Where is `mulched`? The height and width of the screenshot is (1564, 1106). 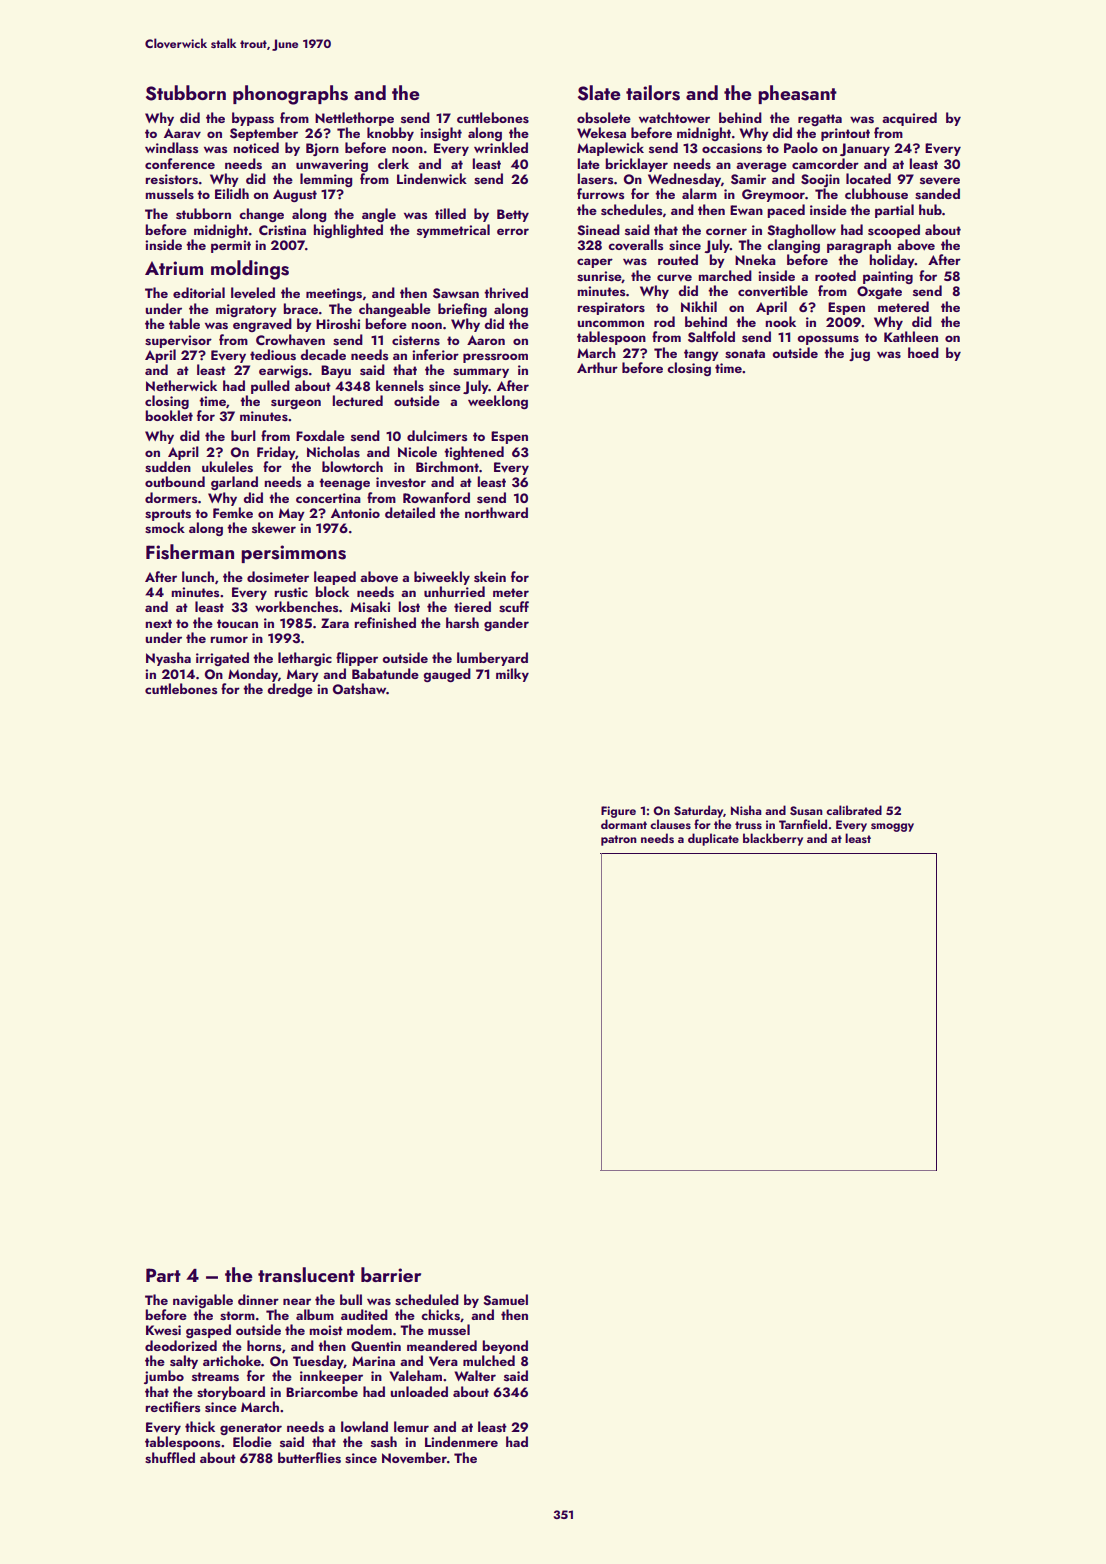
mulched is located at coordinates (489, 1360).
